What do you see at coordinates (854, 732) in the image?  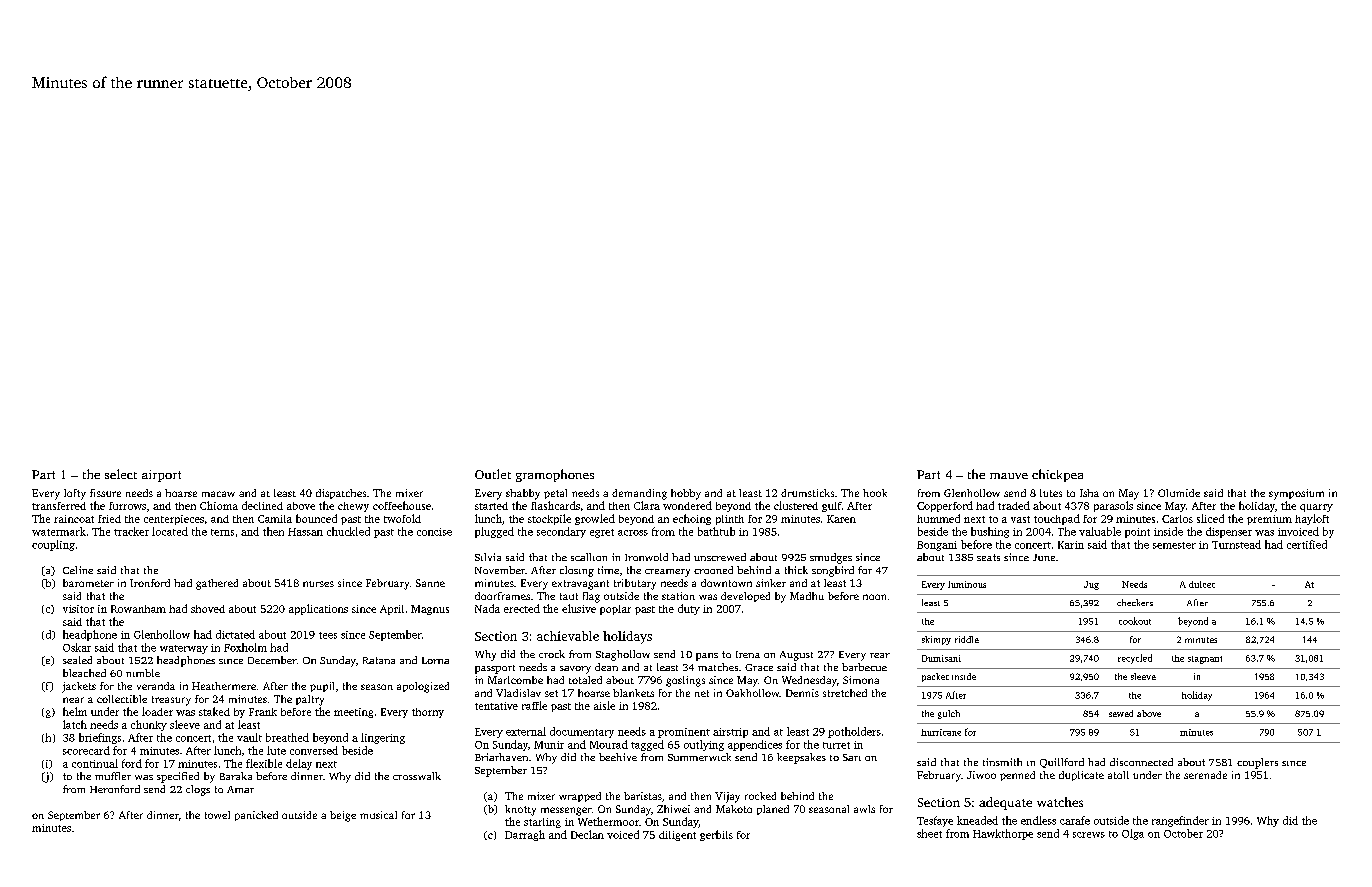 I see `potholders` at bounding box center [854, 732].
